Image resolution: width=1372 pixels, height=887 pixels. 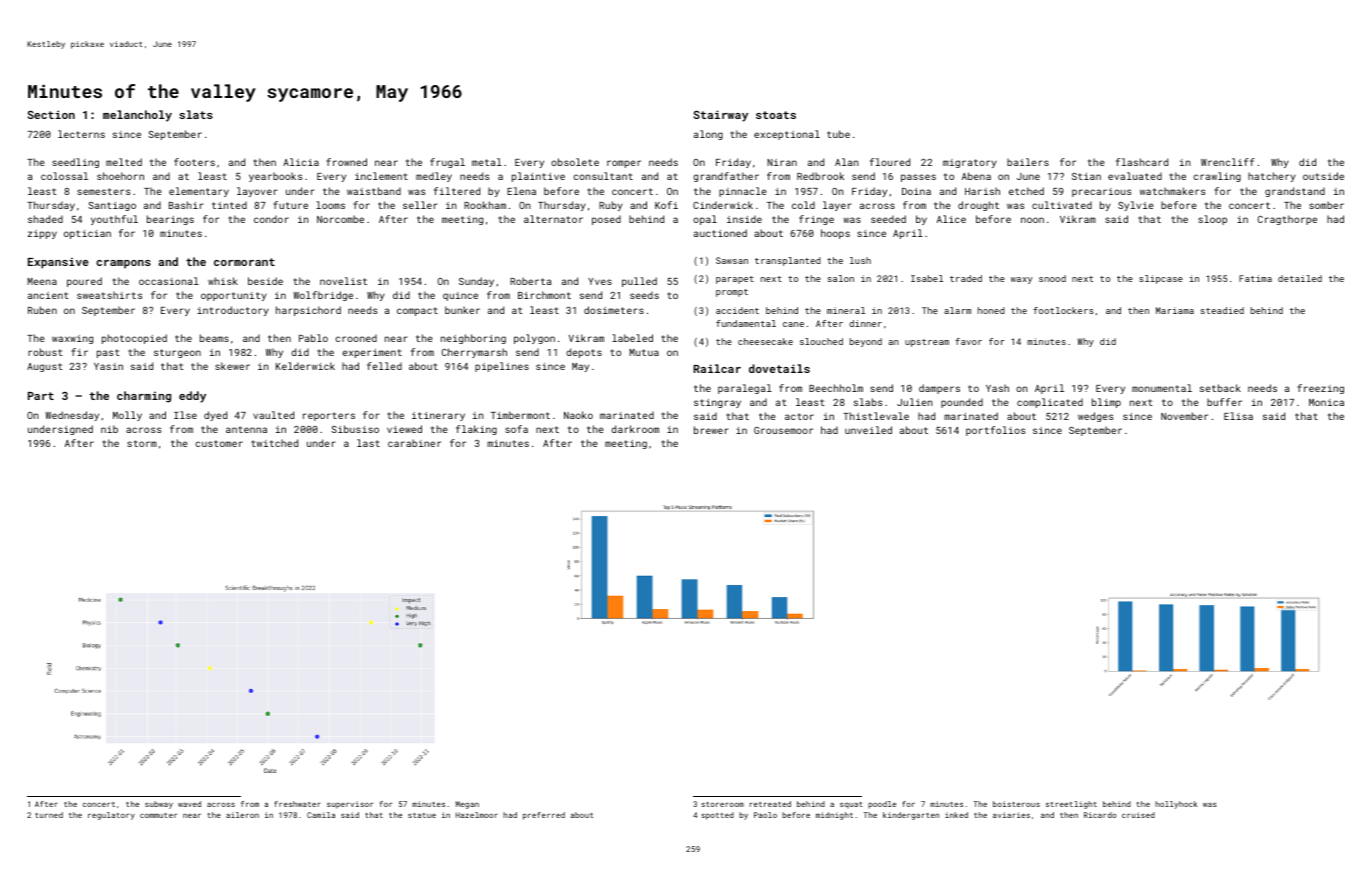 What do you see at coordinates (1086, 176) in the document?
I see `Stian` at bounding box center [1086, 176].
